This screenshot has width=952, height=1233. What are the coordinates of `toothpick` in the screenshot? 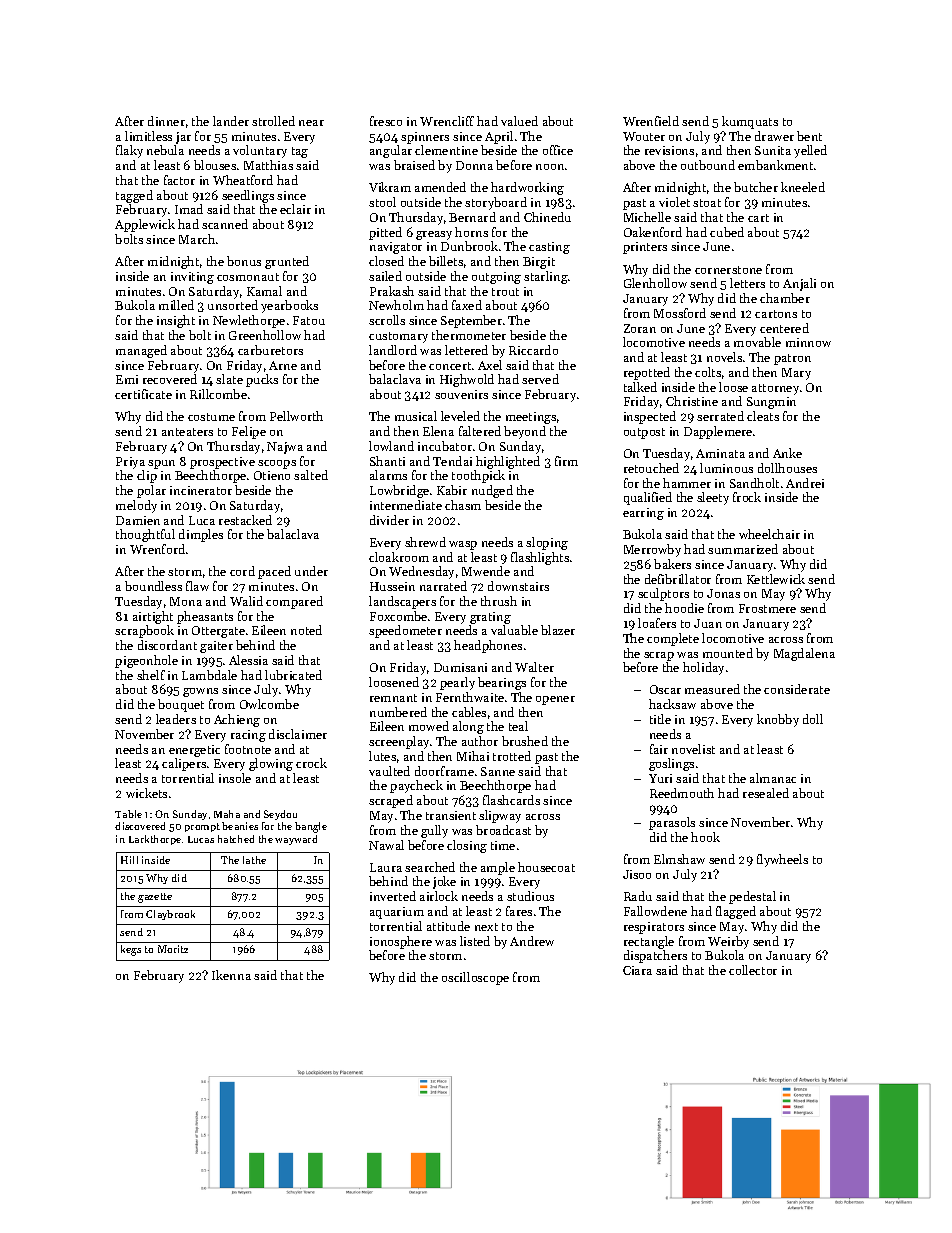 It's located at (478, 476).
